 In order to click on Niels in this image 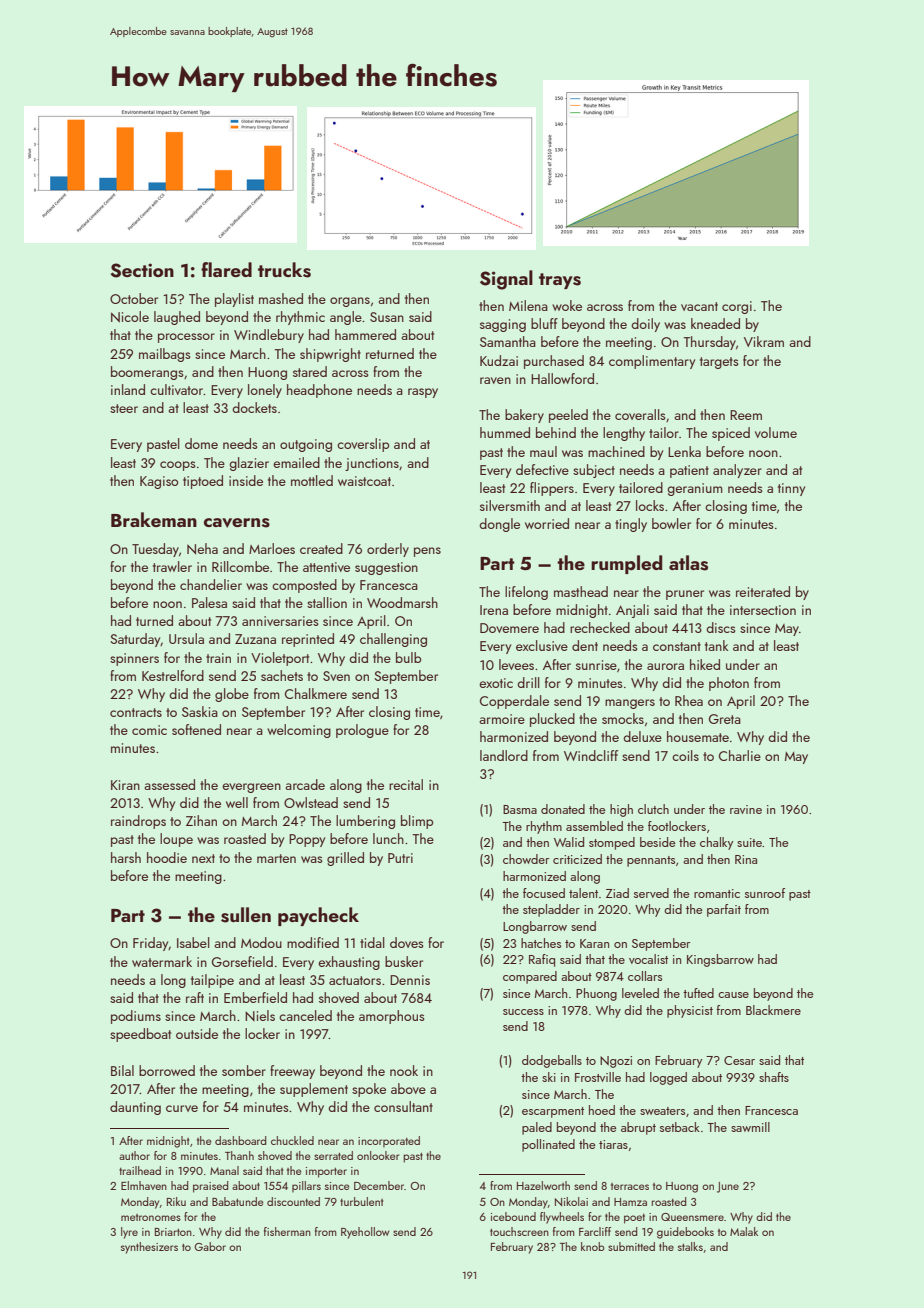, I will do `click(260, 1015)`.
